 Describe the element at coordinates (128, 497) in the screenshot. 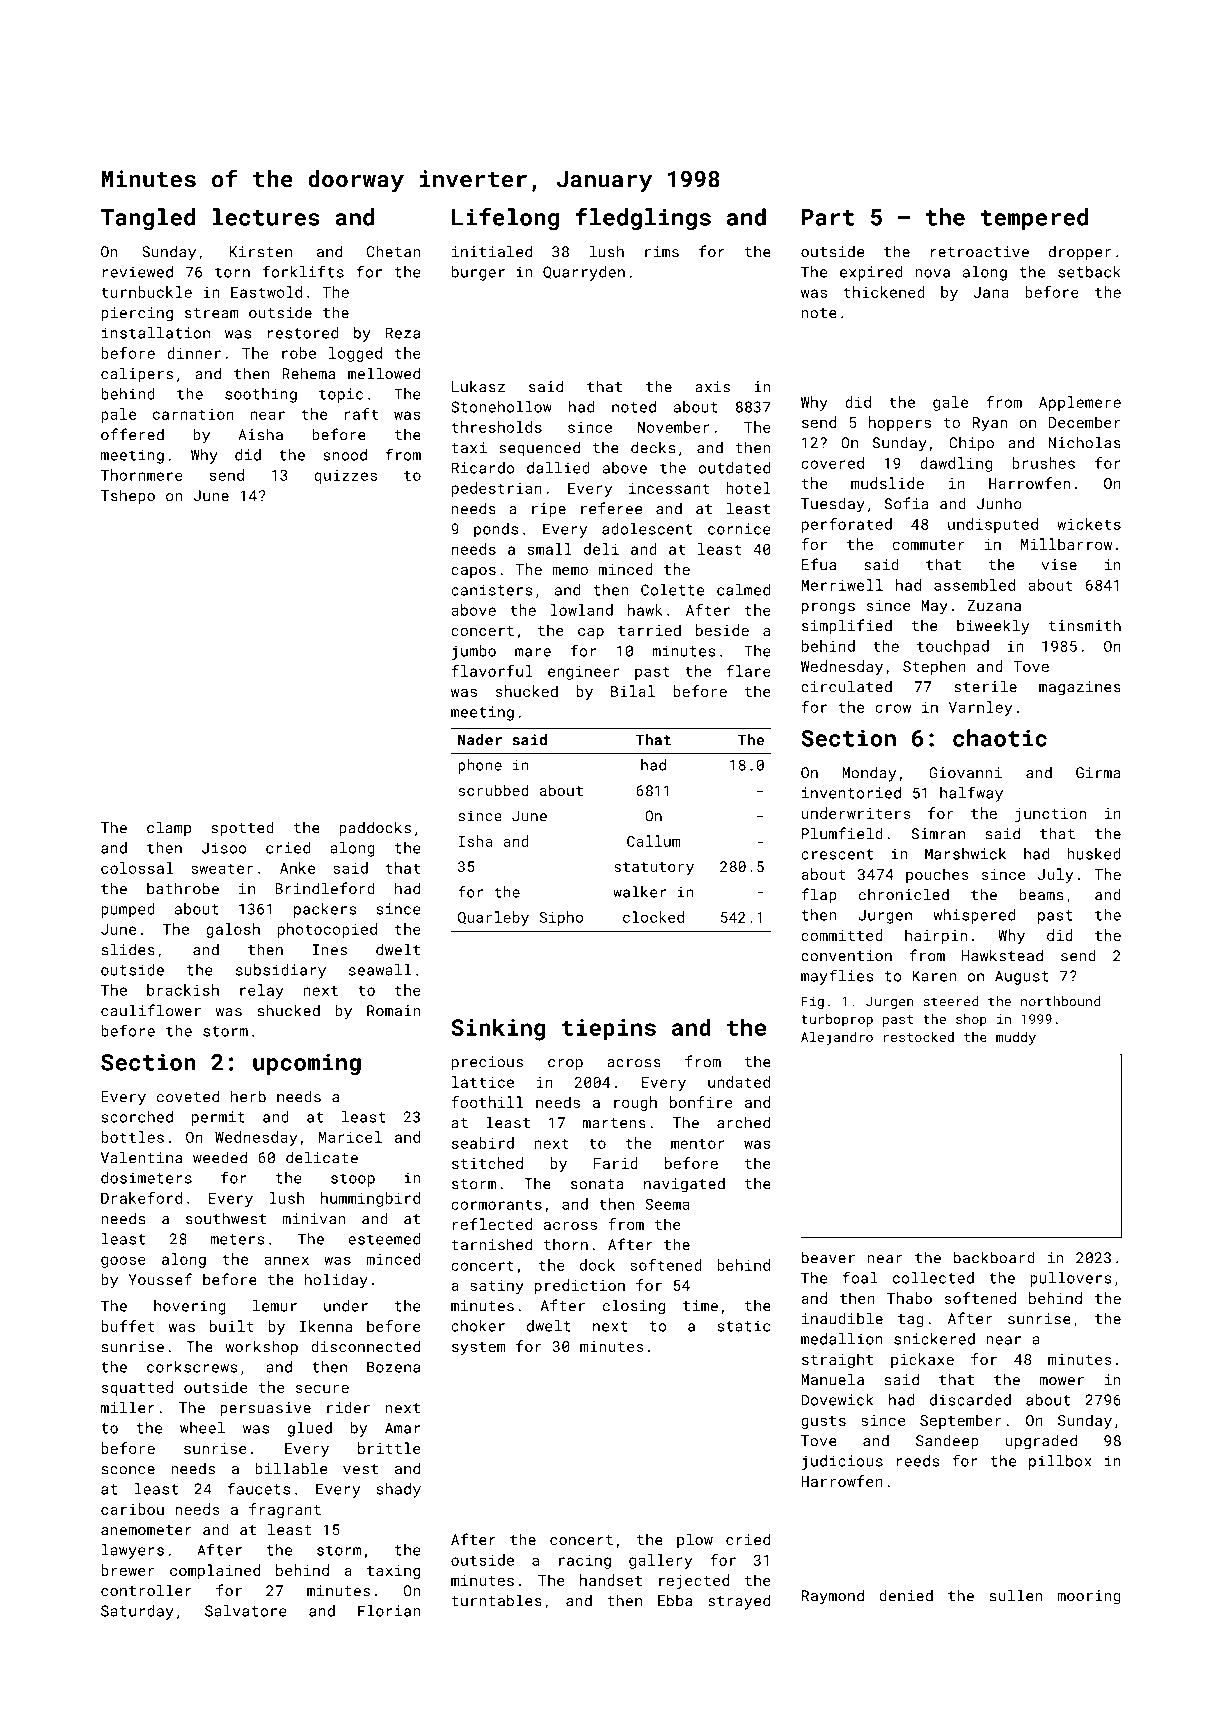

I see `Tshepo` at that location.
